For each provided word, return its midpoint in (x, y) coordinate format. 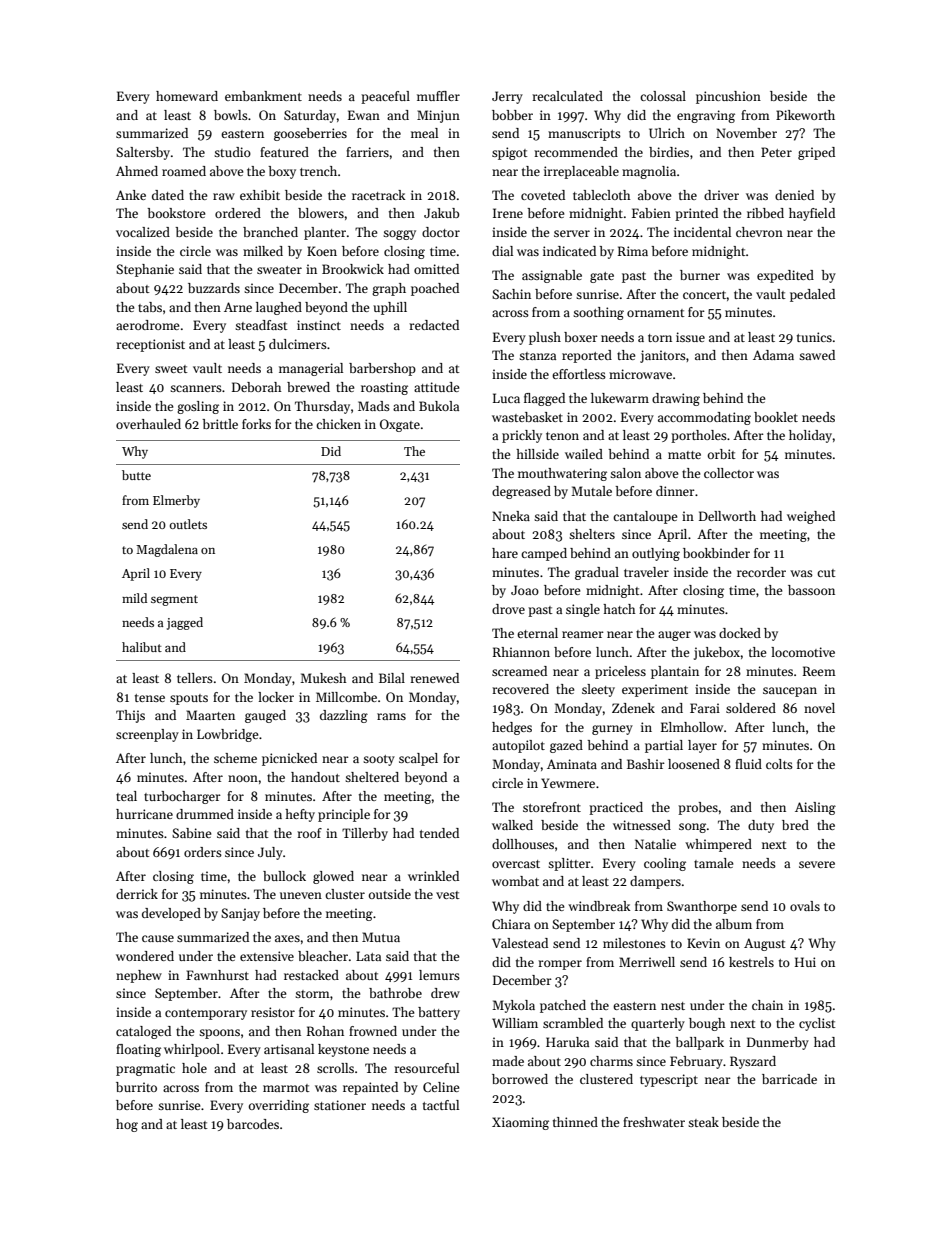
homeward (187, 96)
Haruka (567, 1042)
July (270, 853)
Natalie (655, 844)
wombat (515, 881)
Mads (374, 406)
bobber (512, 115)
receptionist (150, 345)
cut (826, 573)
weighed (811, 517)
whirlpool (192, 1050)
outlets (188, 524)
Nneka (511, 516)
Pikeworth (805, 115)
